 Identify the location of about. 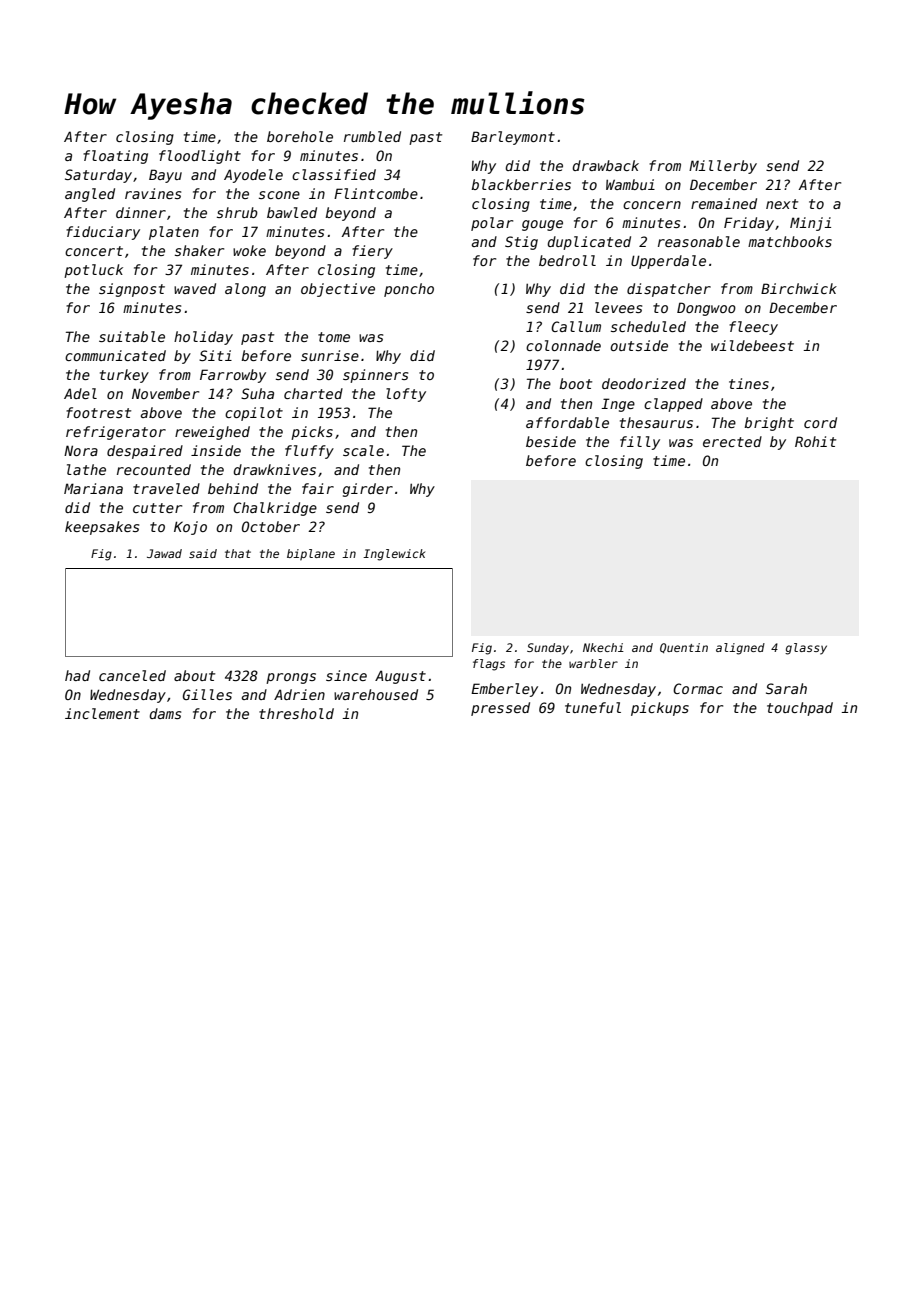
(194, 675).
